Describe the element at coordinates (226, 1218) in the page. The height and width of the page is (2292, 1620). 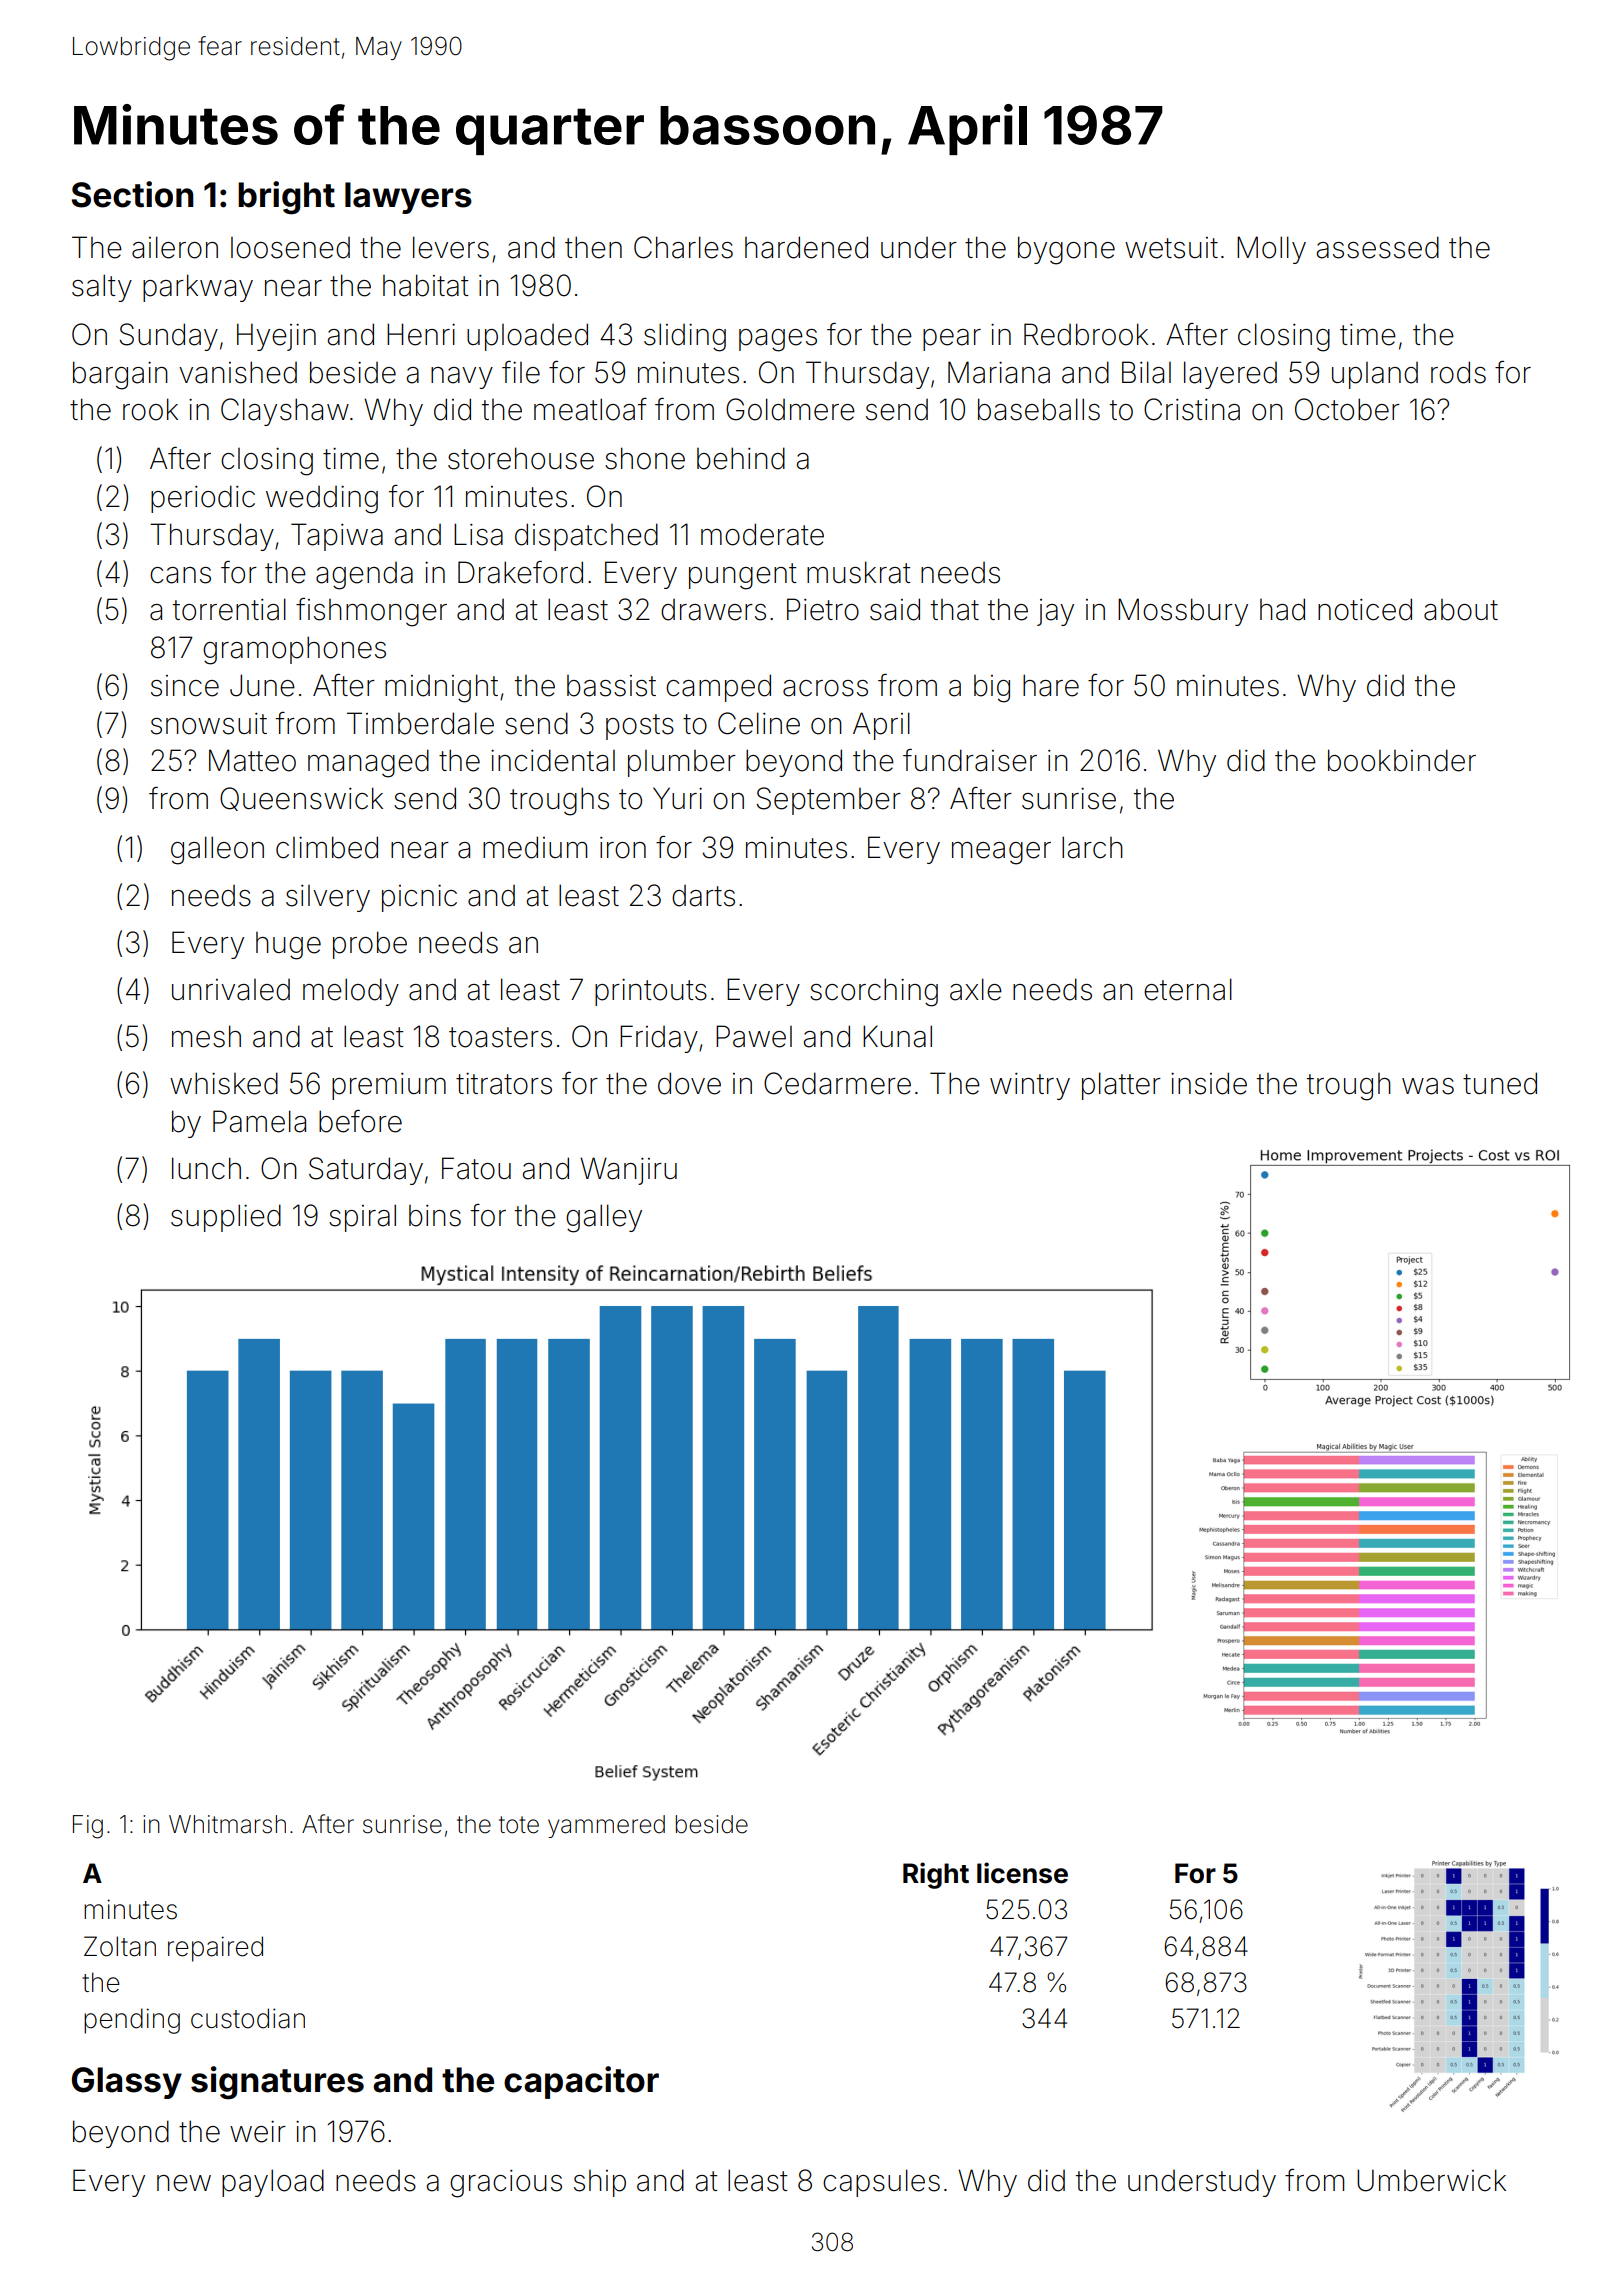
I see `supplied` at that location.
